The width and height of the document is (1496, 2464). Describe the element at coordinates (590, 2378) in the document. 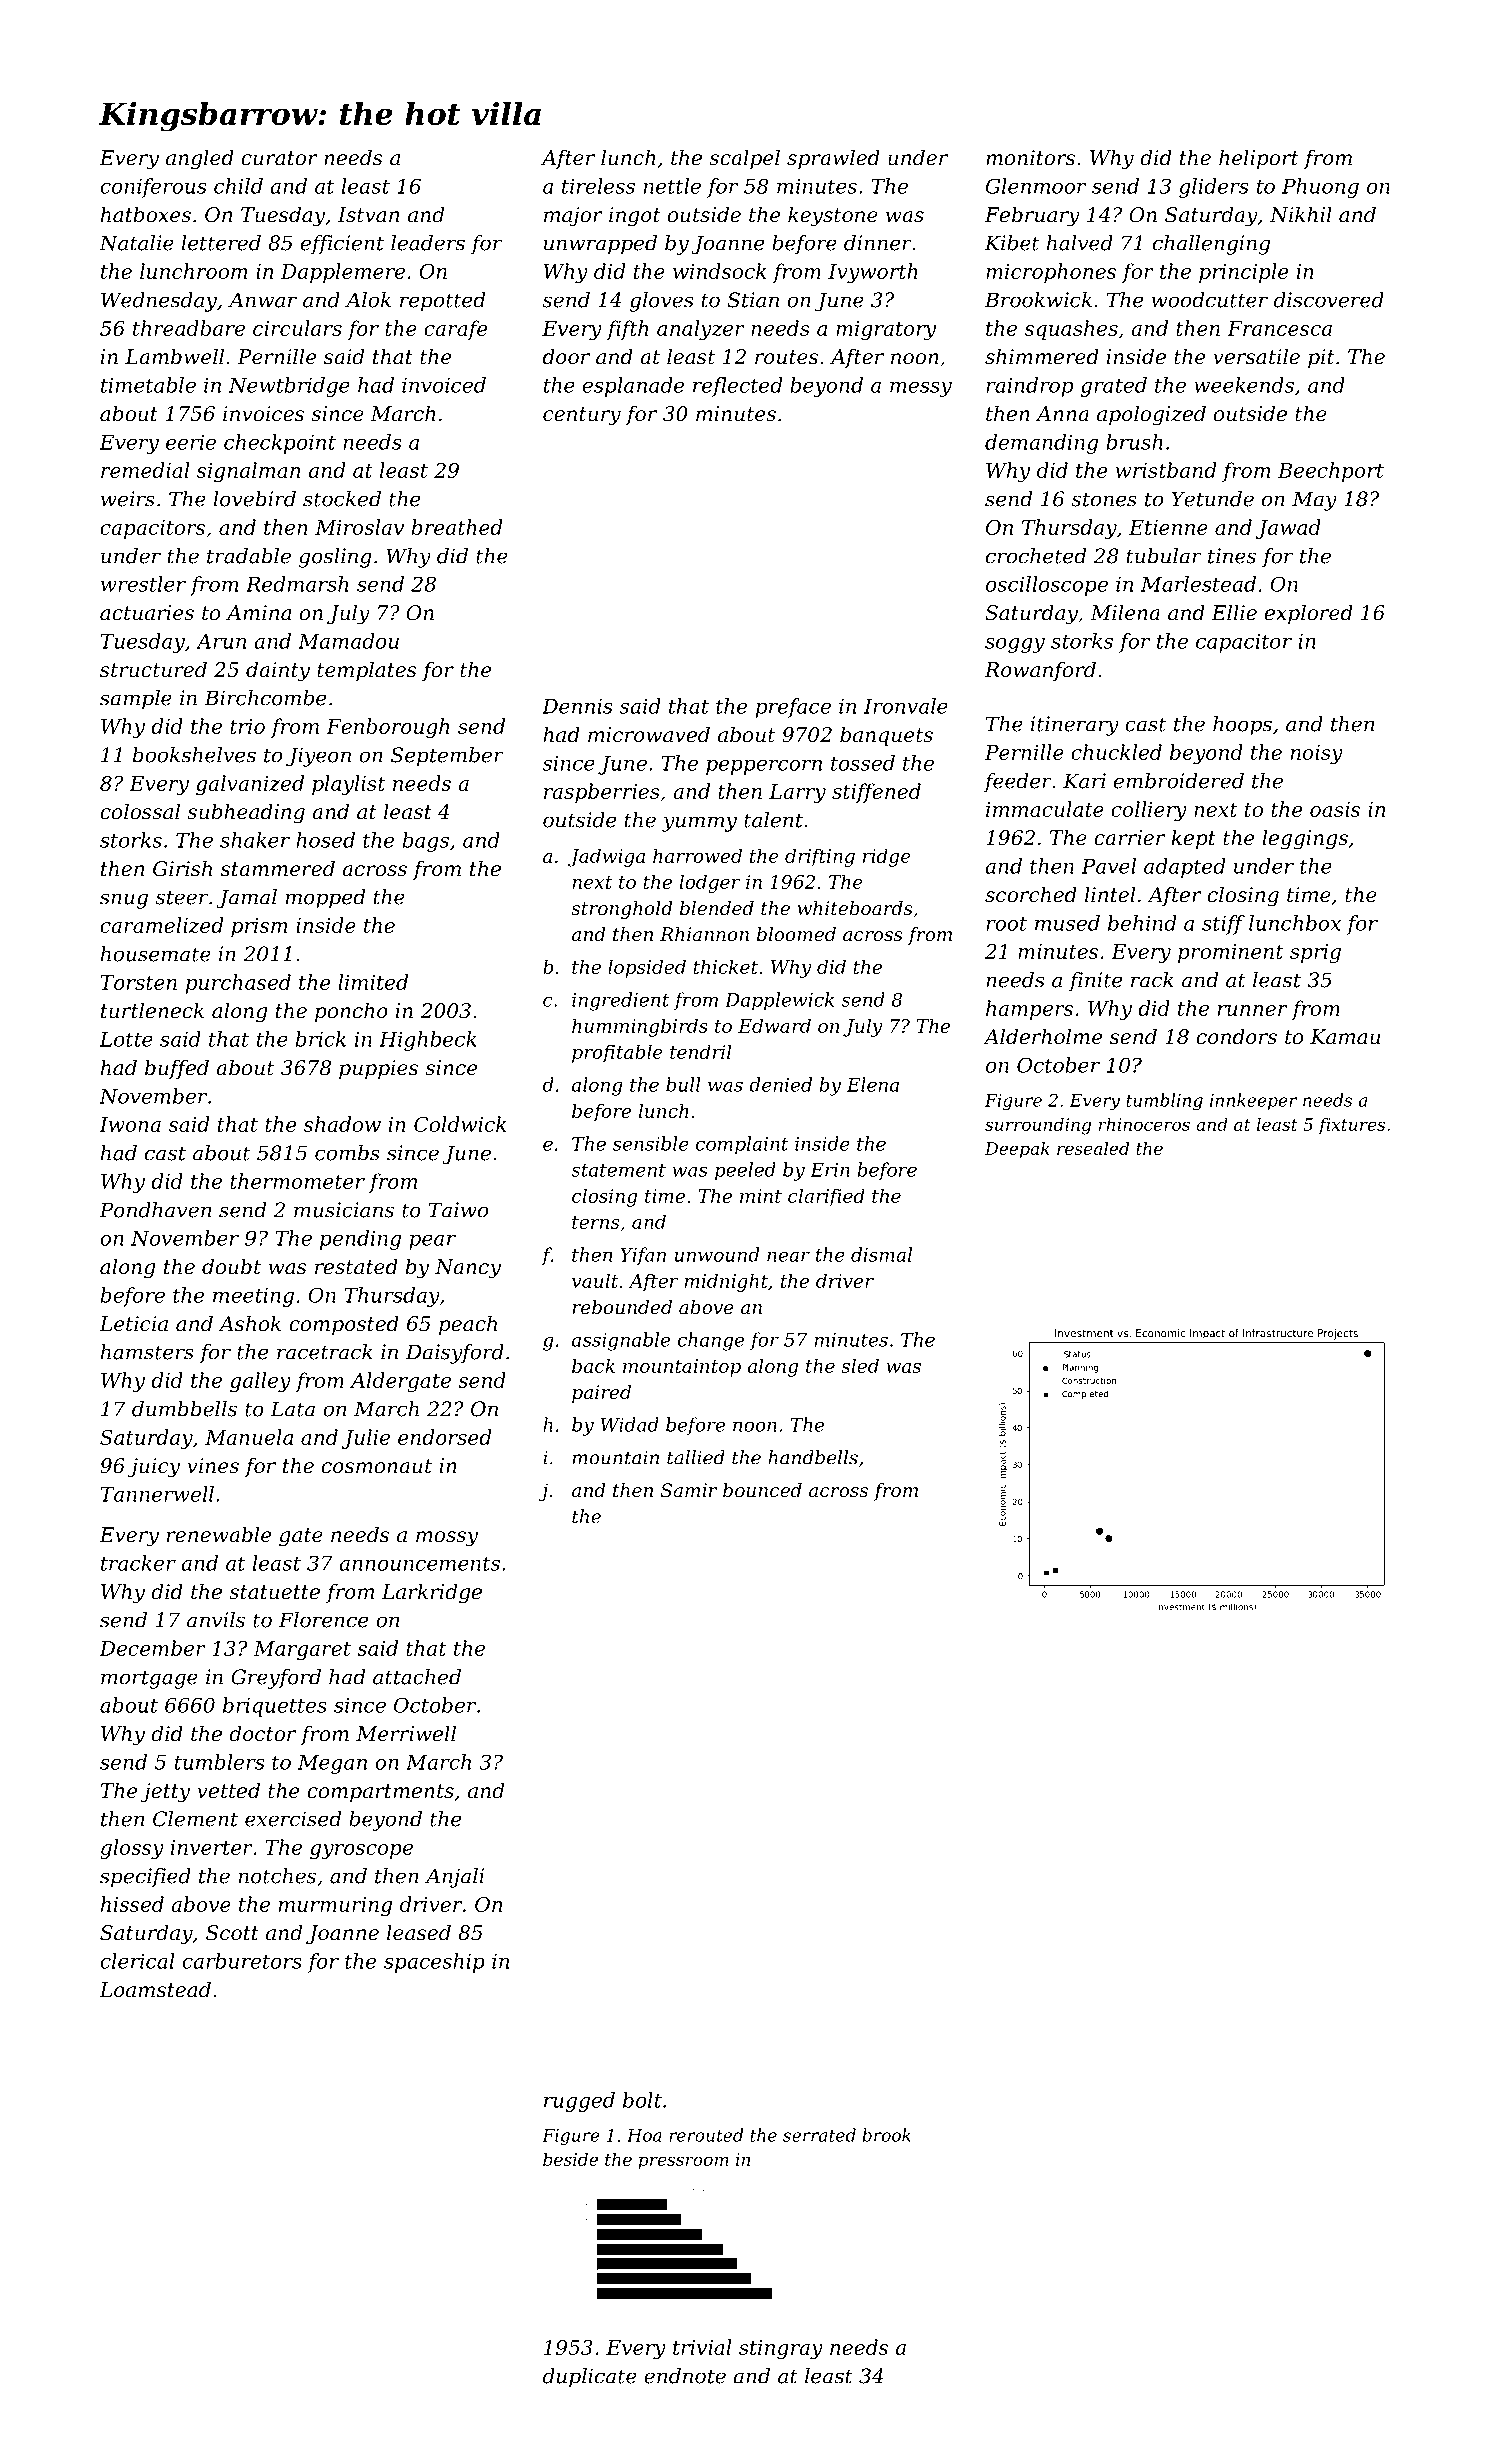

I see `duplicate` at that location.
